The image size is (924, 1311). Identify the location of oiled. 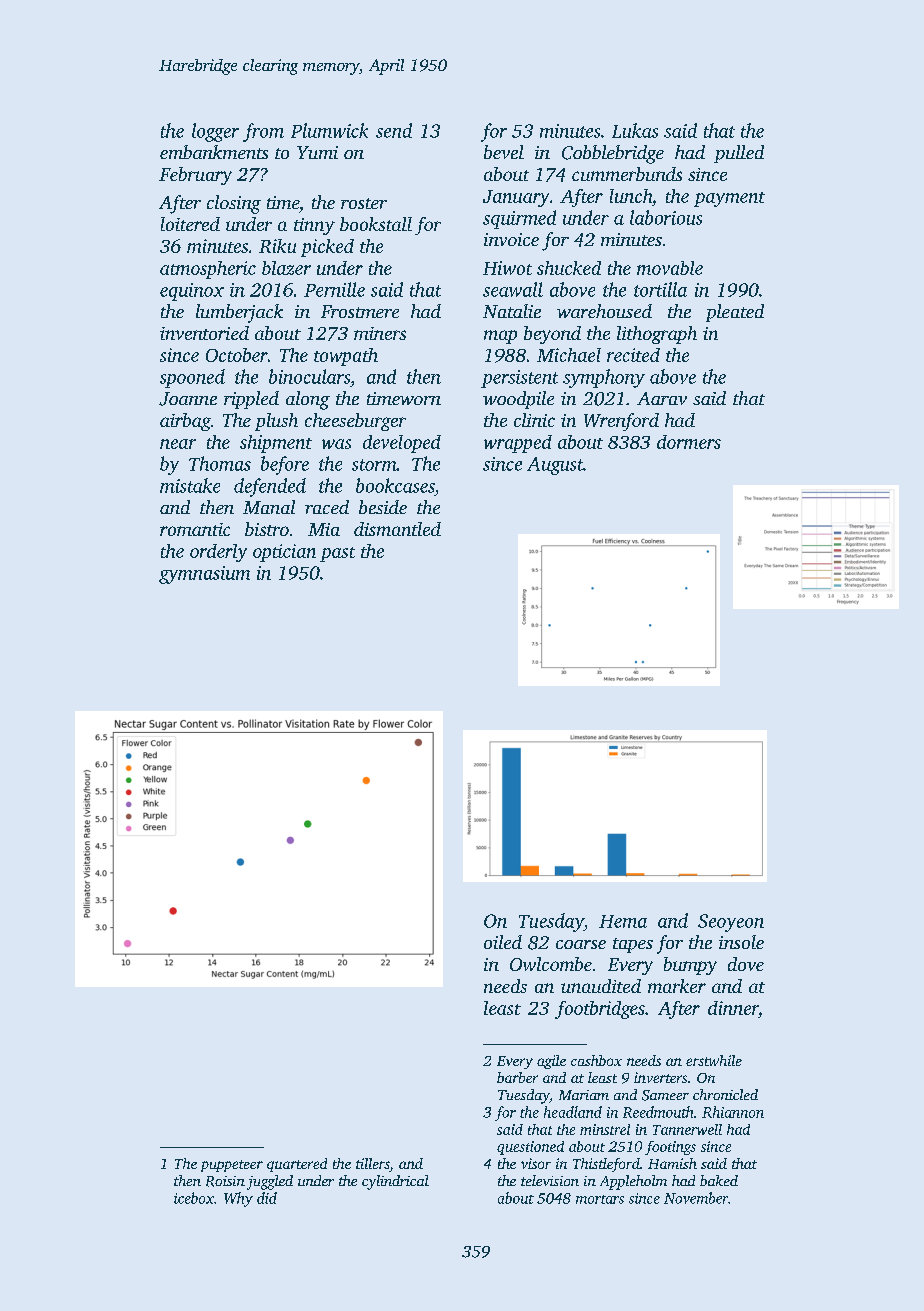
(503, 942).
